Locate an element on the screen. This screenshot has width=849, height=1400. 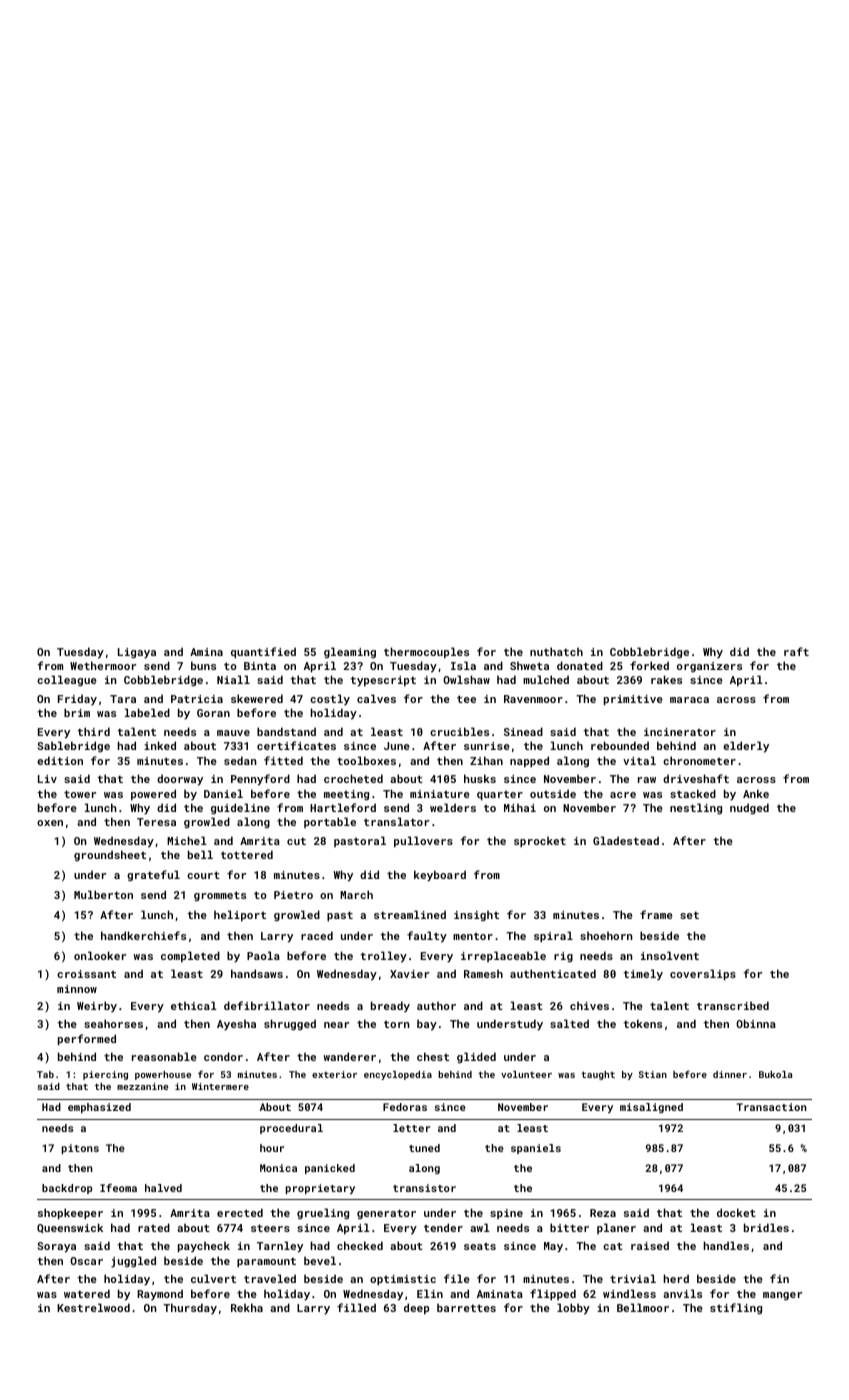
outside is located at coordinates (553, 793).
